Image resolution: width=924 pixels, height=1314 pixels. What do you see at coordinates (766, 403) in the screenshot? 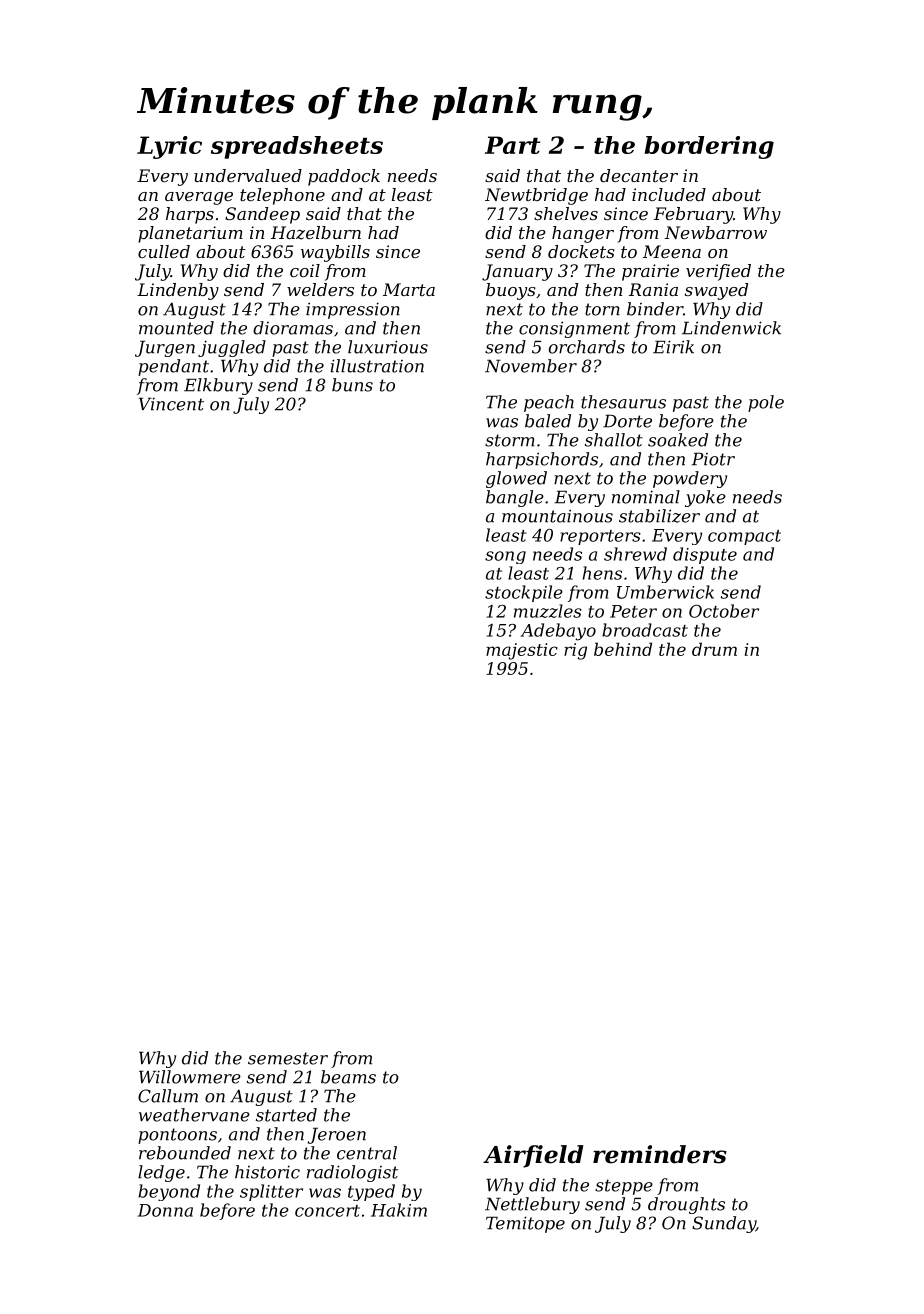
I see `pole` at bounding box center [766, 403].
